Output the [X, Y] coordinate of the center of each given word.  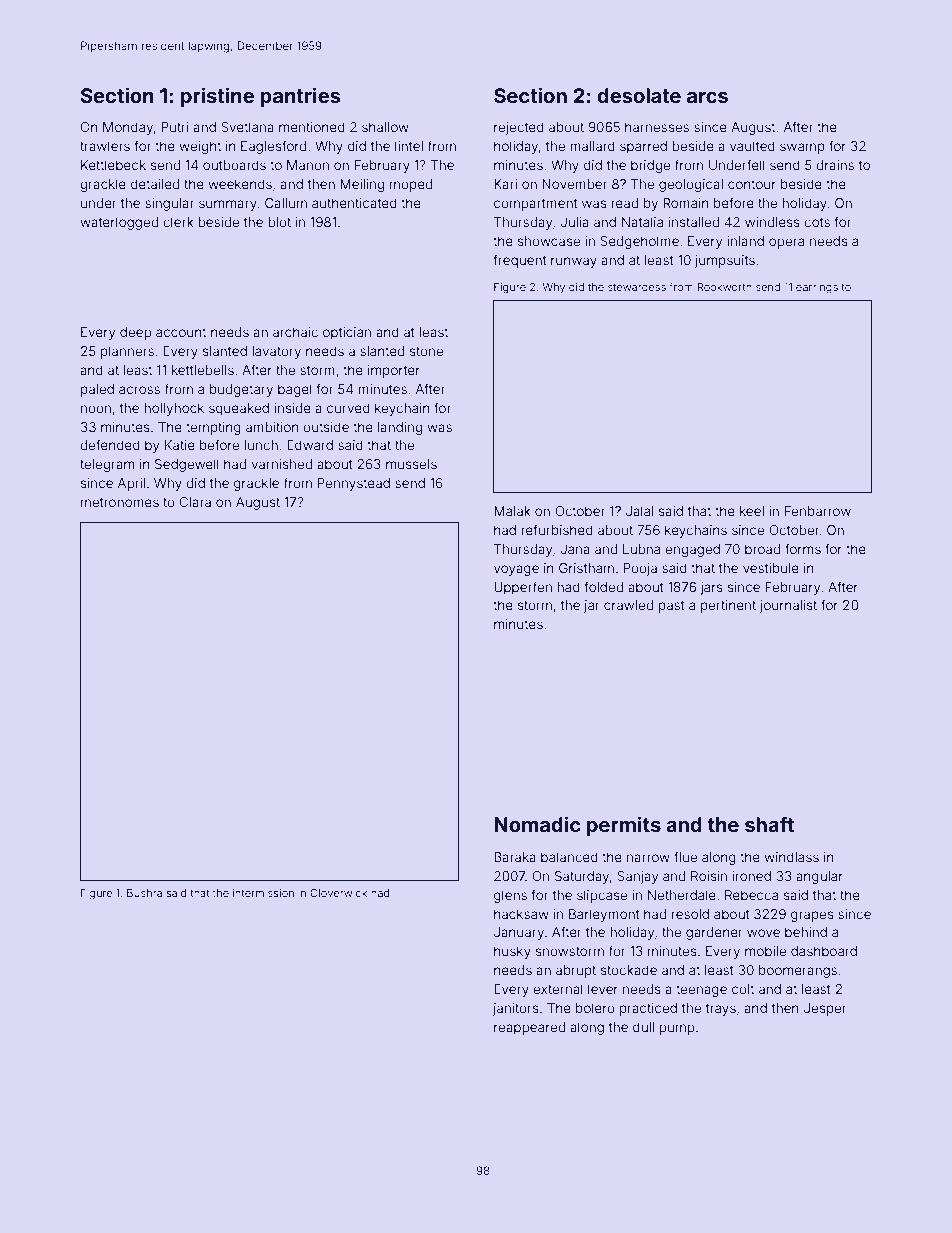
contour [752, 184]
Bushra [144, 893]
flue [685, 856]
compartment [536, 205]
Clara [195, 502]
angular [819, 877]
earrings [817, 288]
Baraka [515, 857]
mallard [592, 146]
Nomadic [537, 824]
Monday [128, 128]
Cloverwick [338, 893]
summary [228, 205]
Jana [575, 549]
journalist [788, 606]
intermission [263, 893]
